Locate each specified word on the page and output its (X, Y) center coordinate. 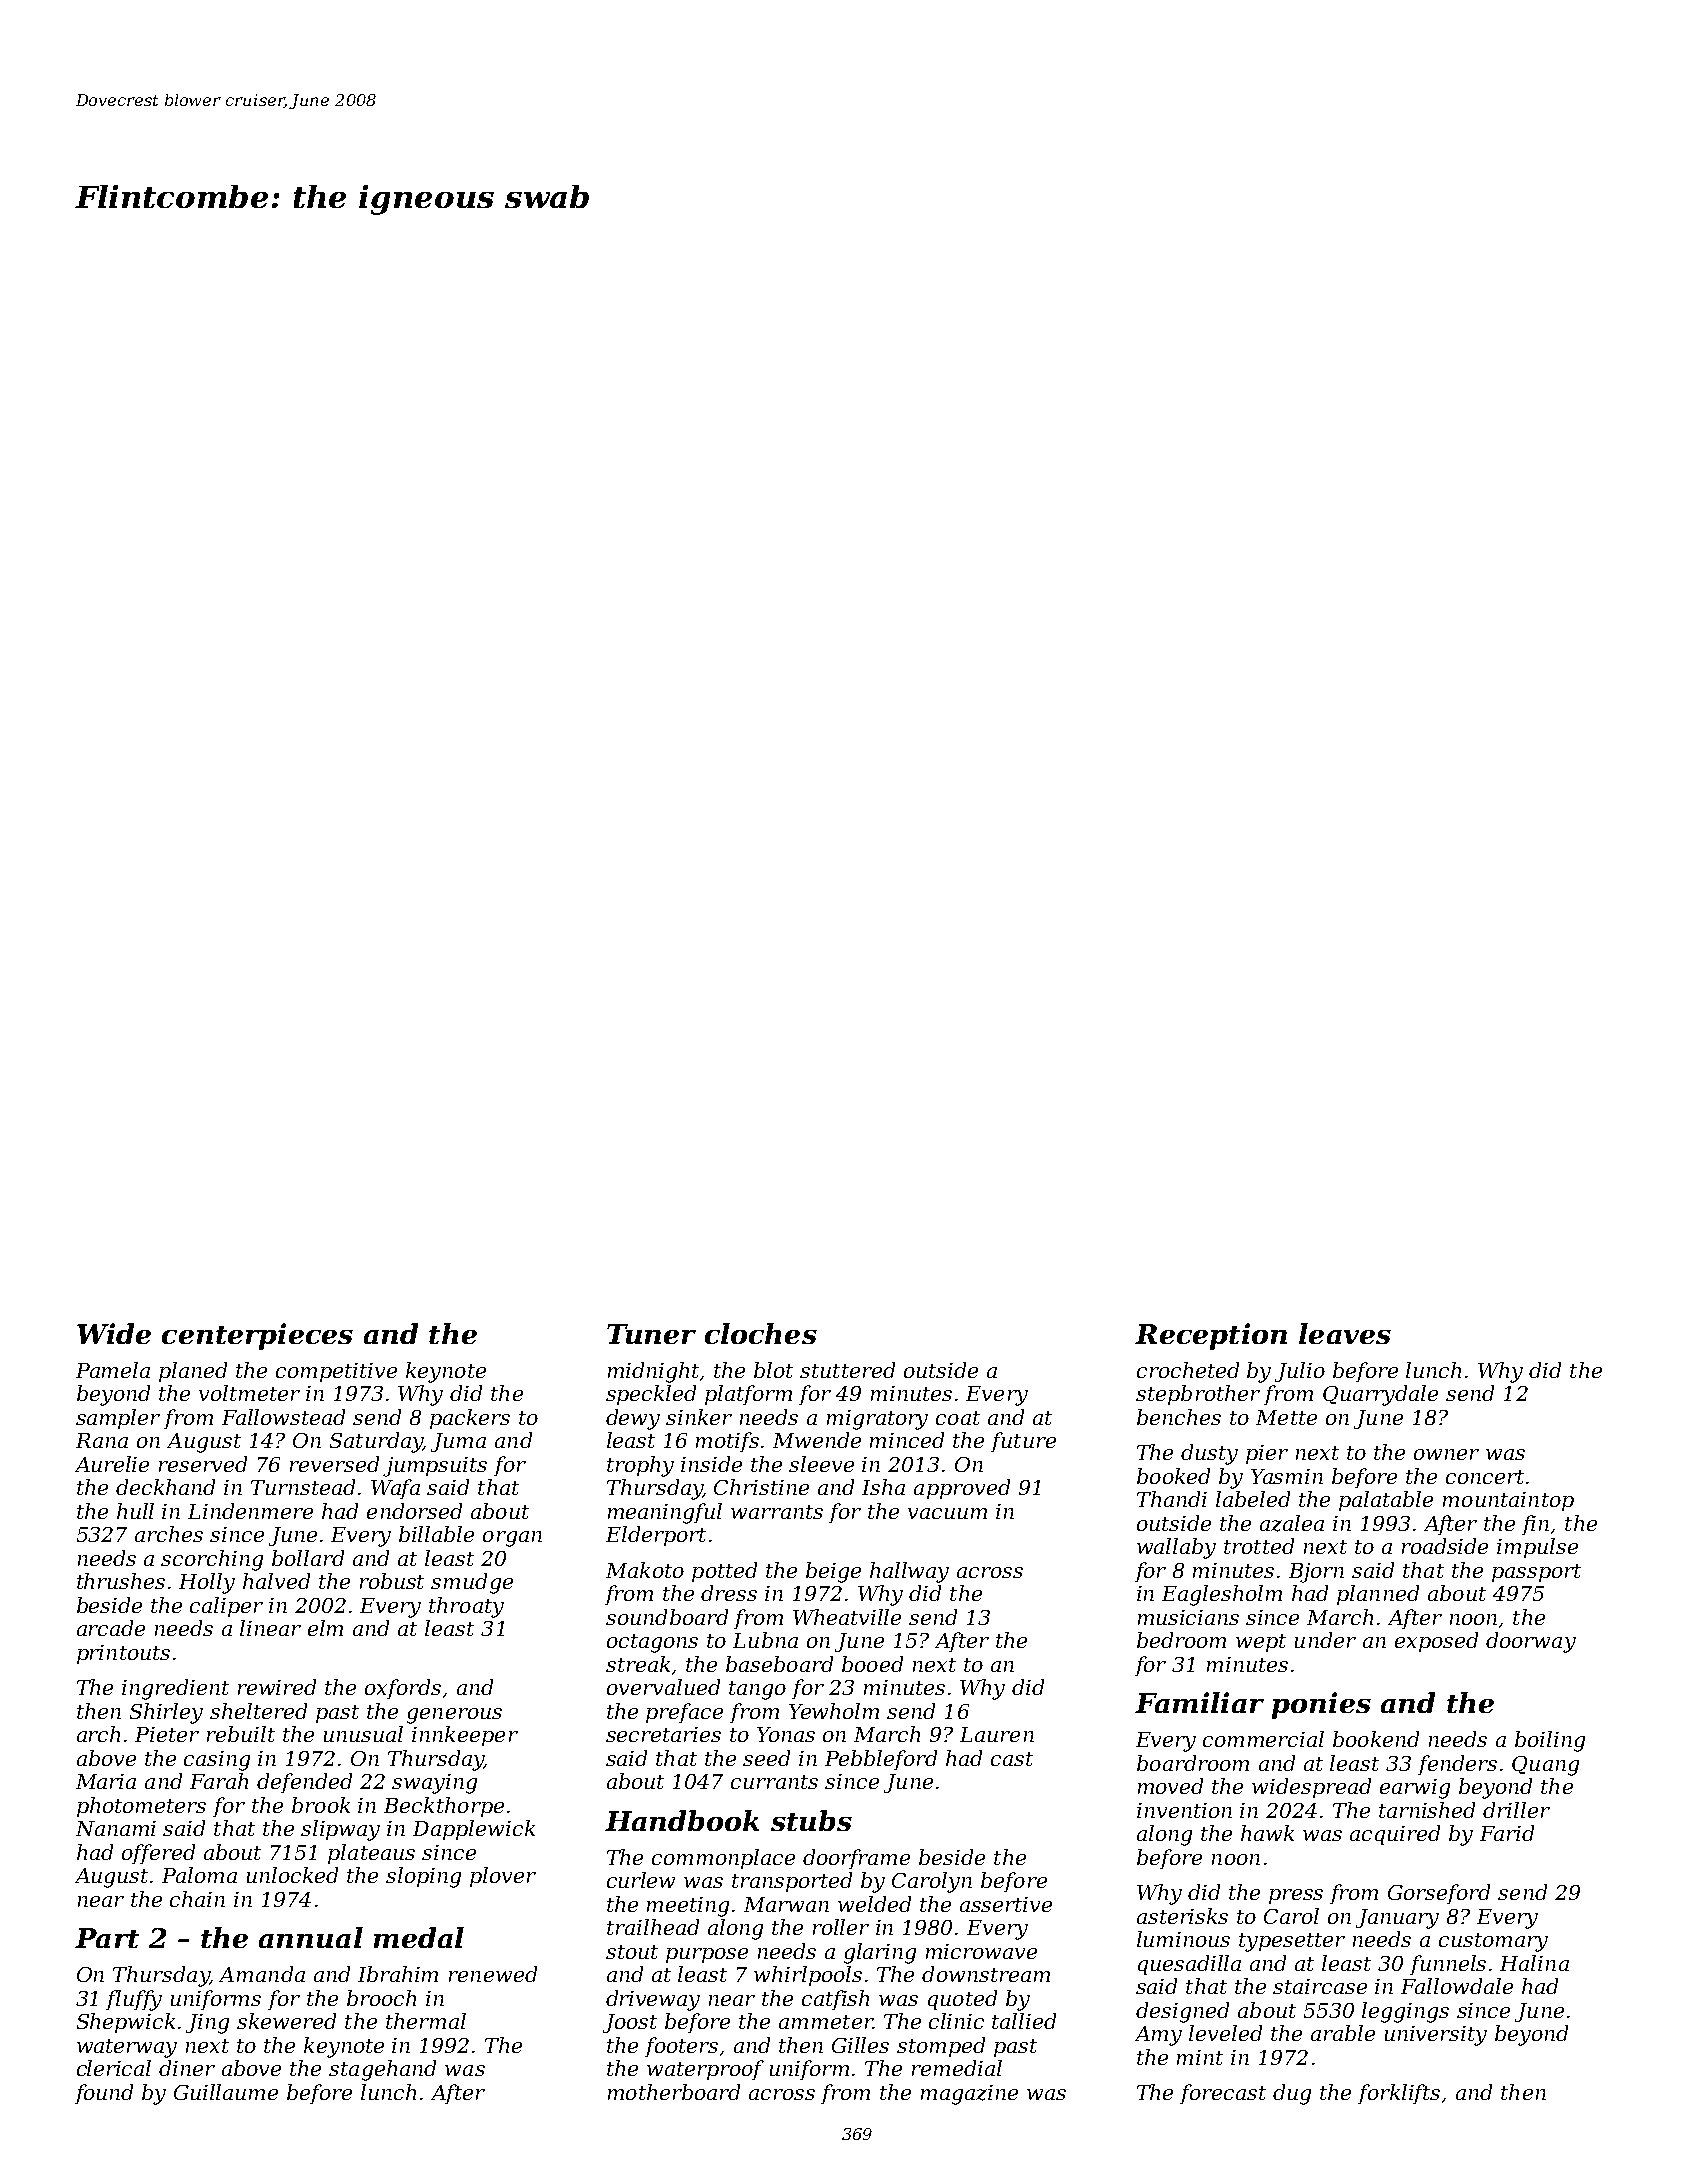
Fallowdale (1457, 1986)
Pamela (113, 1370)
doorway (1531, 1642)
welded (874, 1904)
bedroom (1181, 1640)
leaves (1345, 1333)
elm (325, 1628)
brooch (381, 1998)
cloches (761, 1333)
